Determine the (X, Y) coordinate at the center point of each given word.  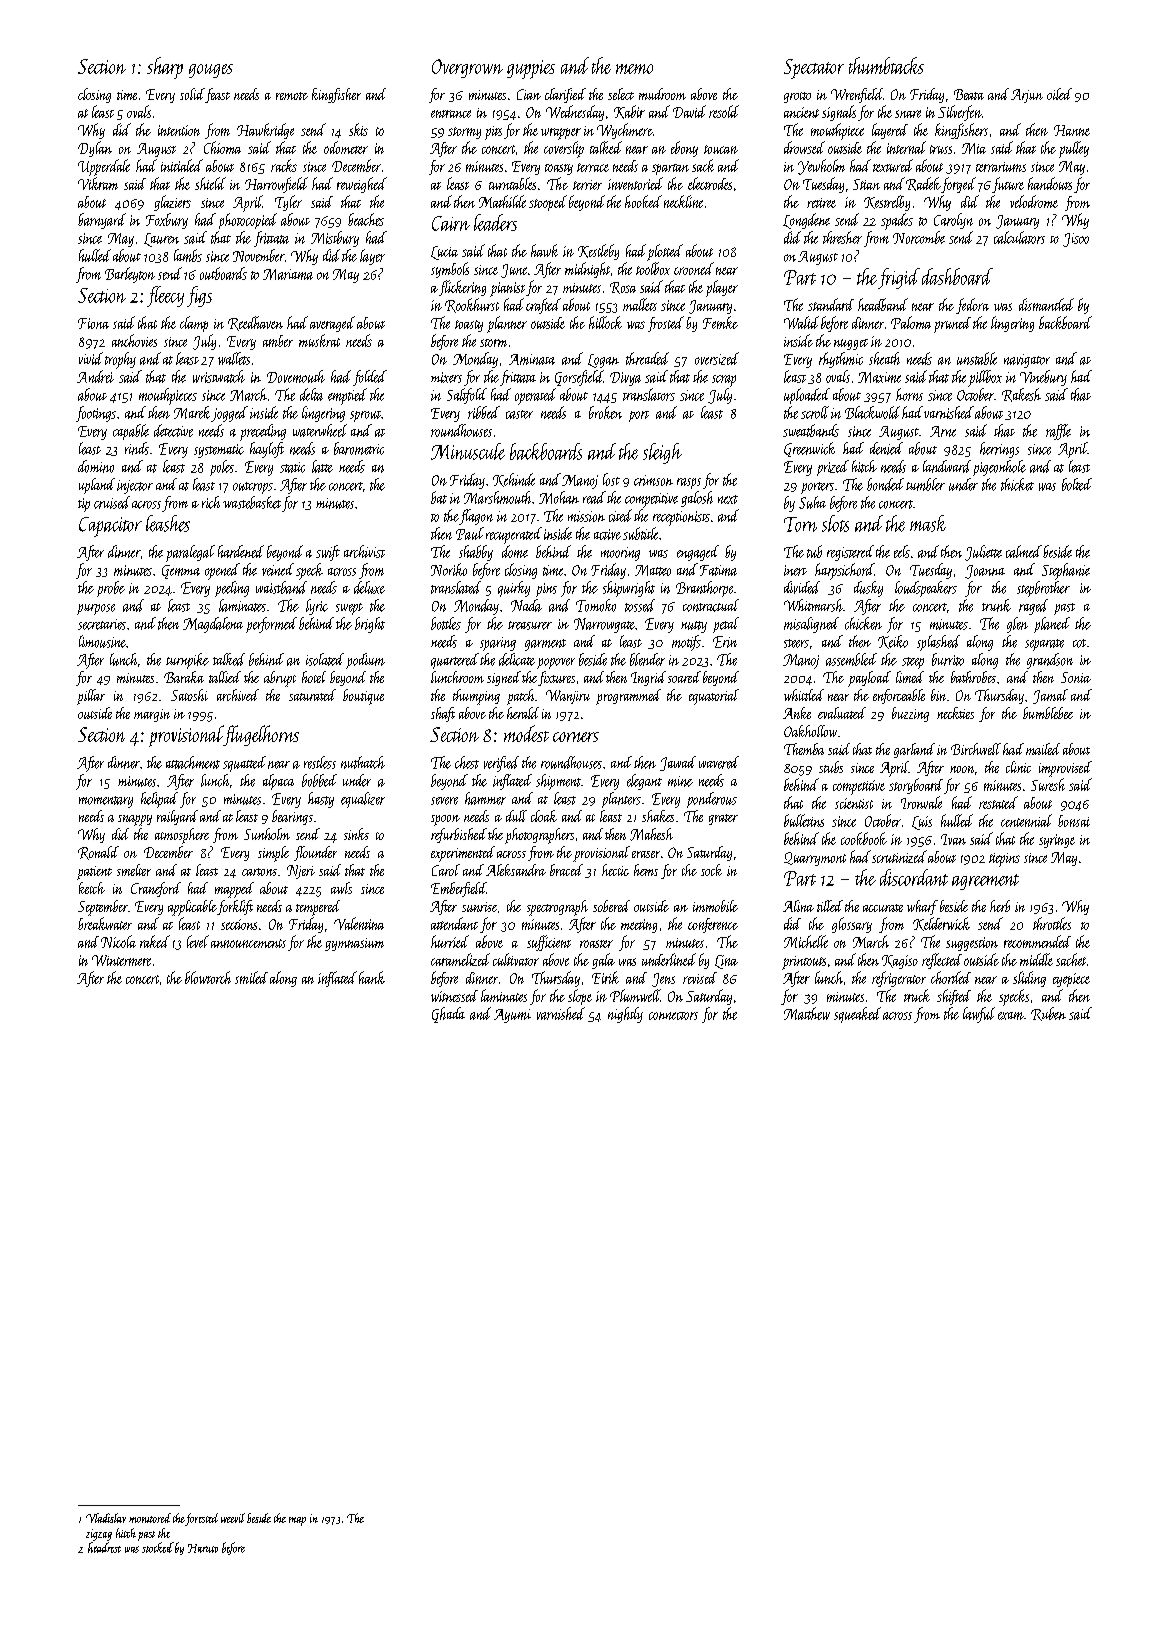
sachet (1071, 959)
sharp (165, 68)
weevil (233, 1518)
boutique (363, 697)
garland (914, 750)
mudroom (662, 94)
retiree (821, 203)
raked (155, 941)
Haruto (203, 1548)
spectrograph (557, 908)
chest (467, 762)
